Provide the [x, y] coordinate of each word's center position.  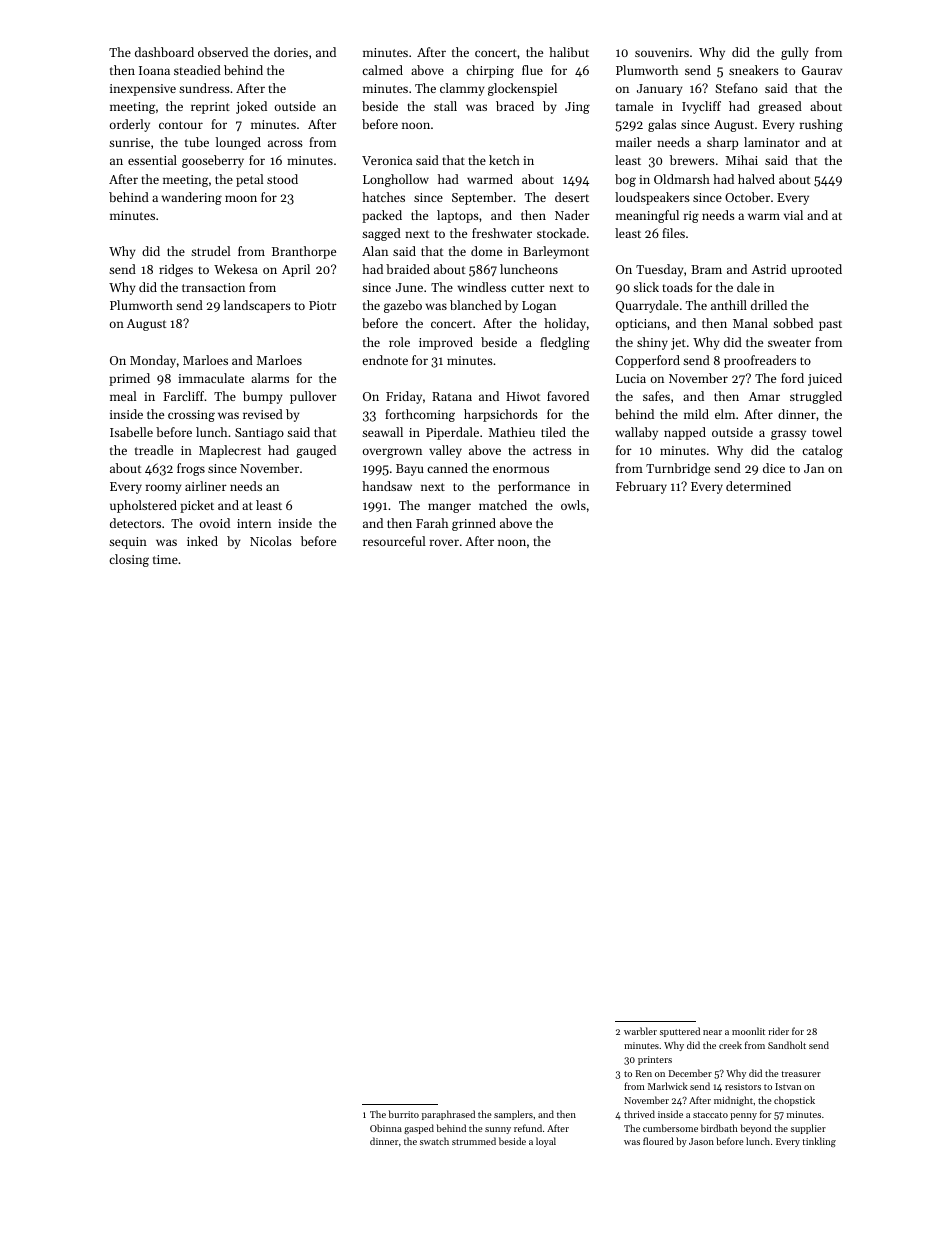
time [165, 559]
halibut [569, 52]
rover [444, 542]
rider [778, 1031]
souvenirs [662, 52]
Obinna [386, 1128]
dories [291, 52]
